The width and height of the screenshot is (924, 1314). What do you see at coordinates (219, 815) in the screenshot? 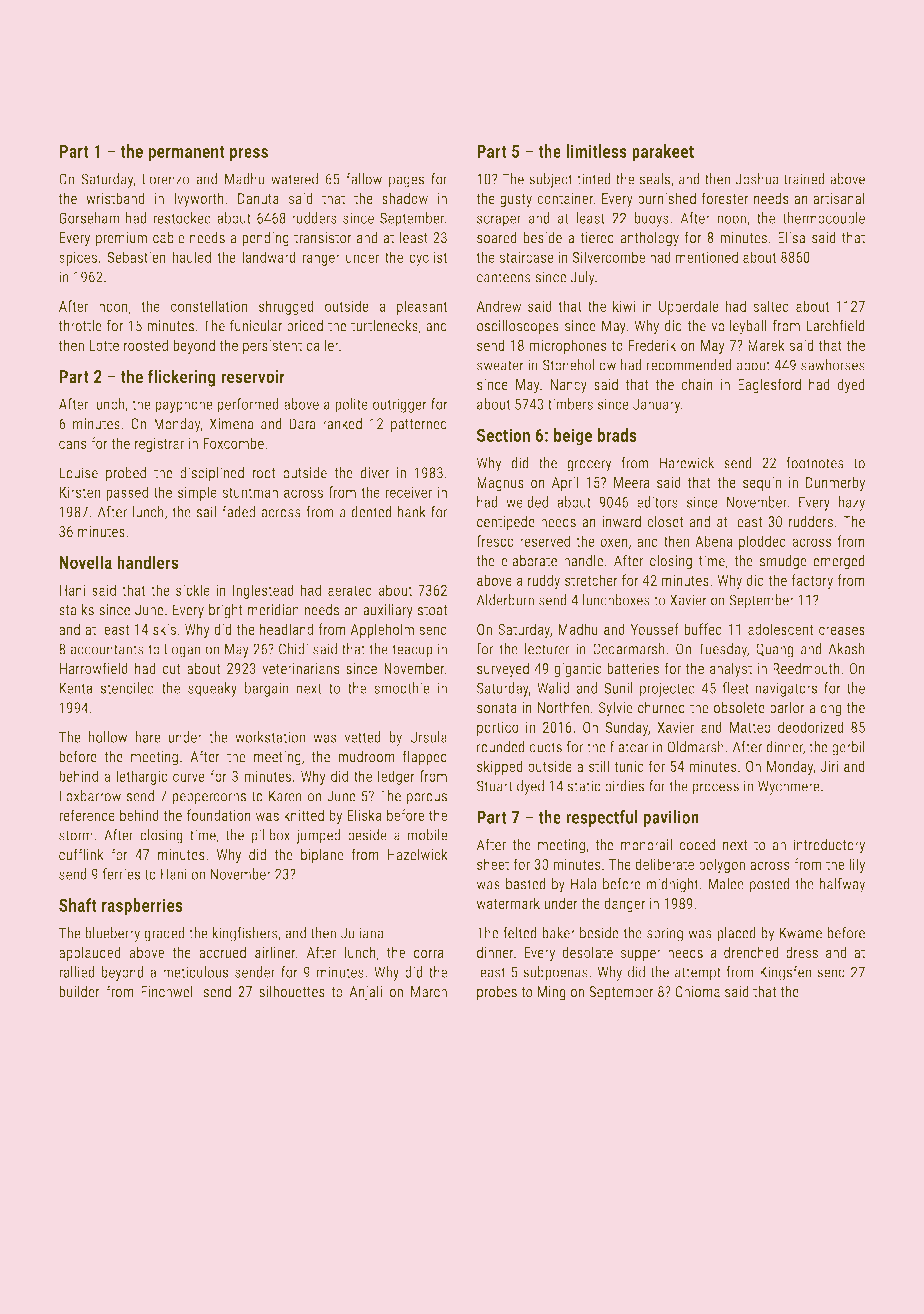
I see `foundation` at bounding box center [219, 815].
